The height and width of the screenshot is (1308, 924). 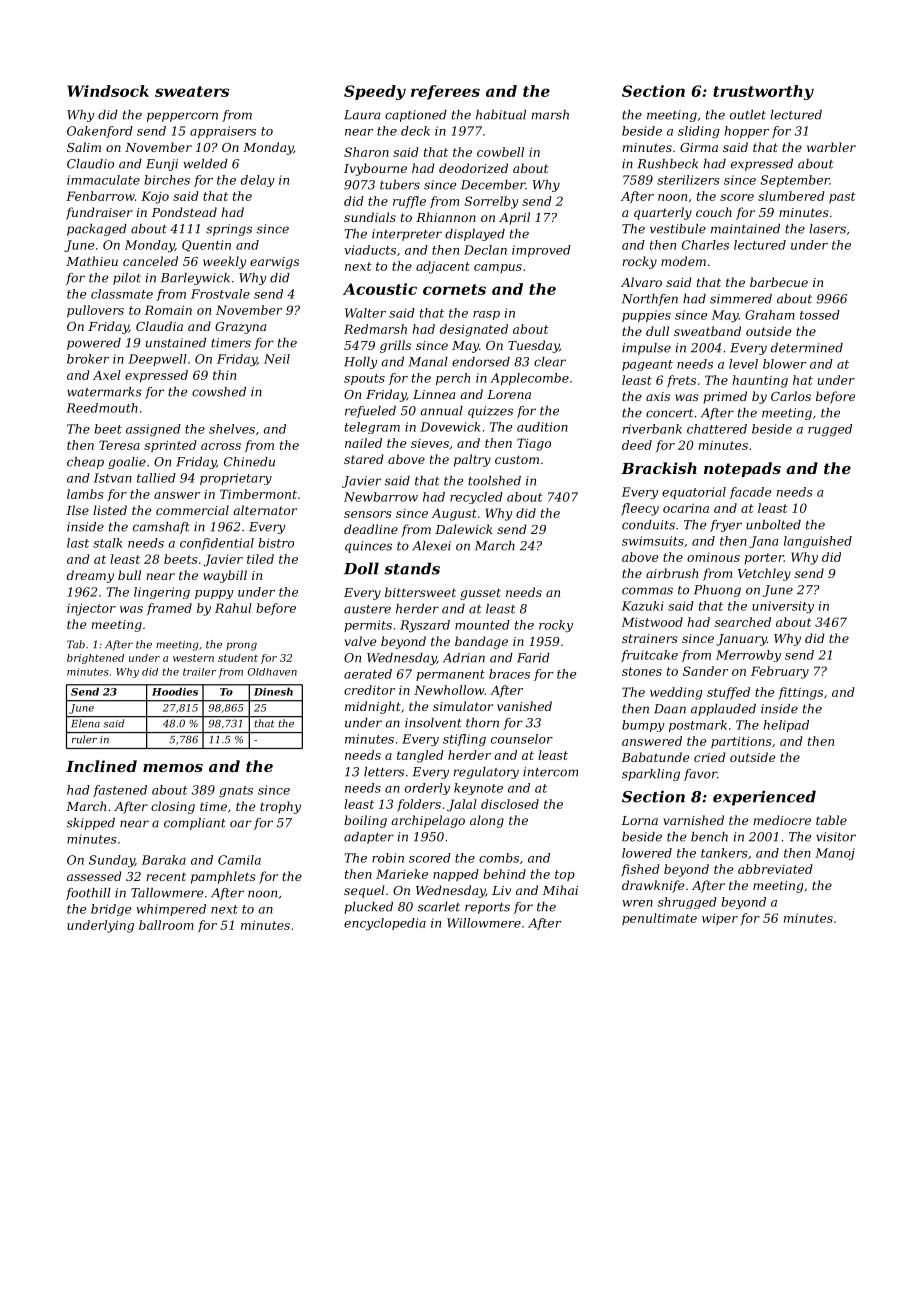 I want to click on sterilizers, so click(x=688, y=180).
